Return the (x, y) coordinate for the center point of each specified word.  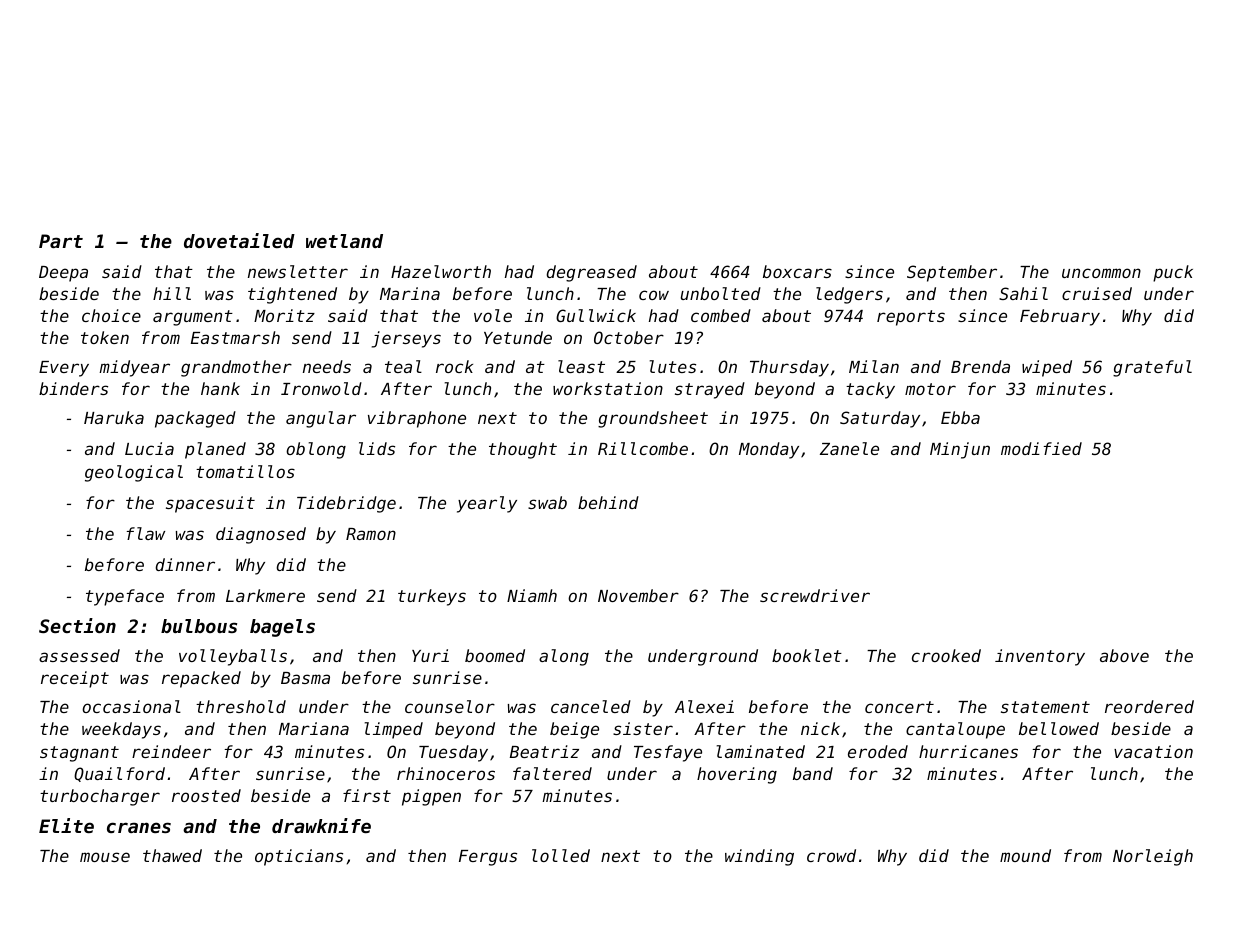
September (952, 273)
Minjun (960, 450)
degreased (592, 273)
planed (215, 450)
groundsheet (653, 419)
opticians (299, 857)
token (105, 337)
